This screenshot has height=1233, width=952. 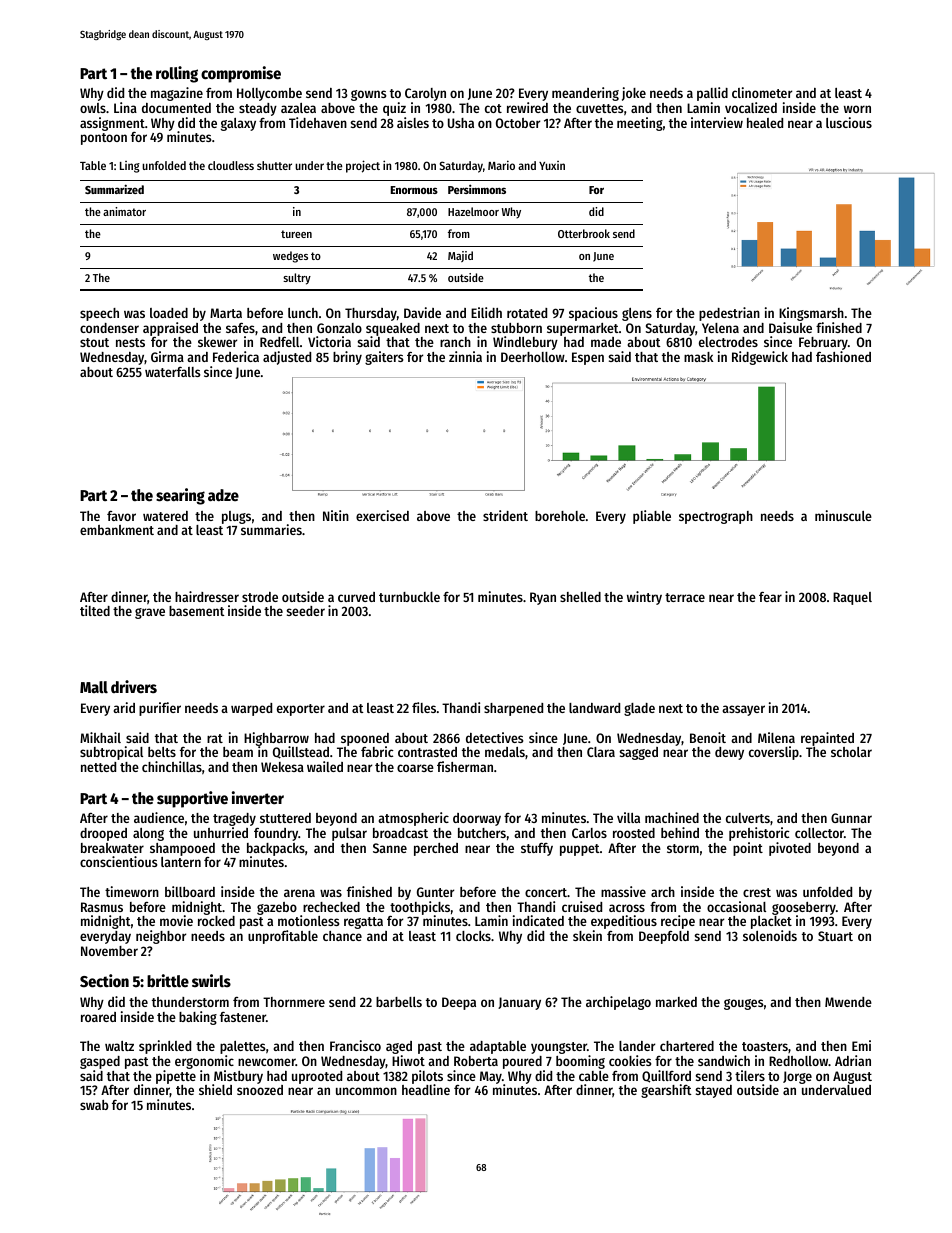 I want to click on compromise, so click(x=241, y=74).
